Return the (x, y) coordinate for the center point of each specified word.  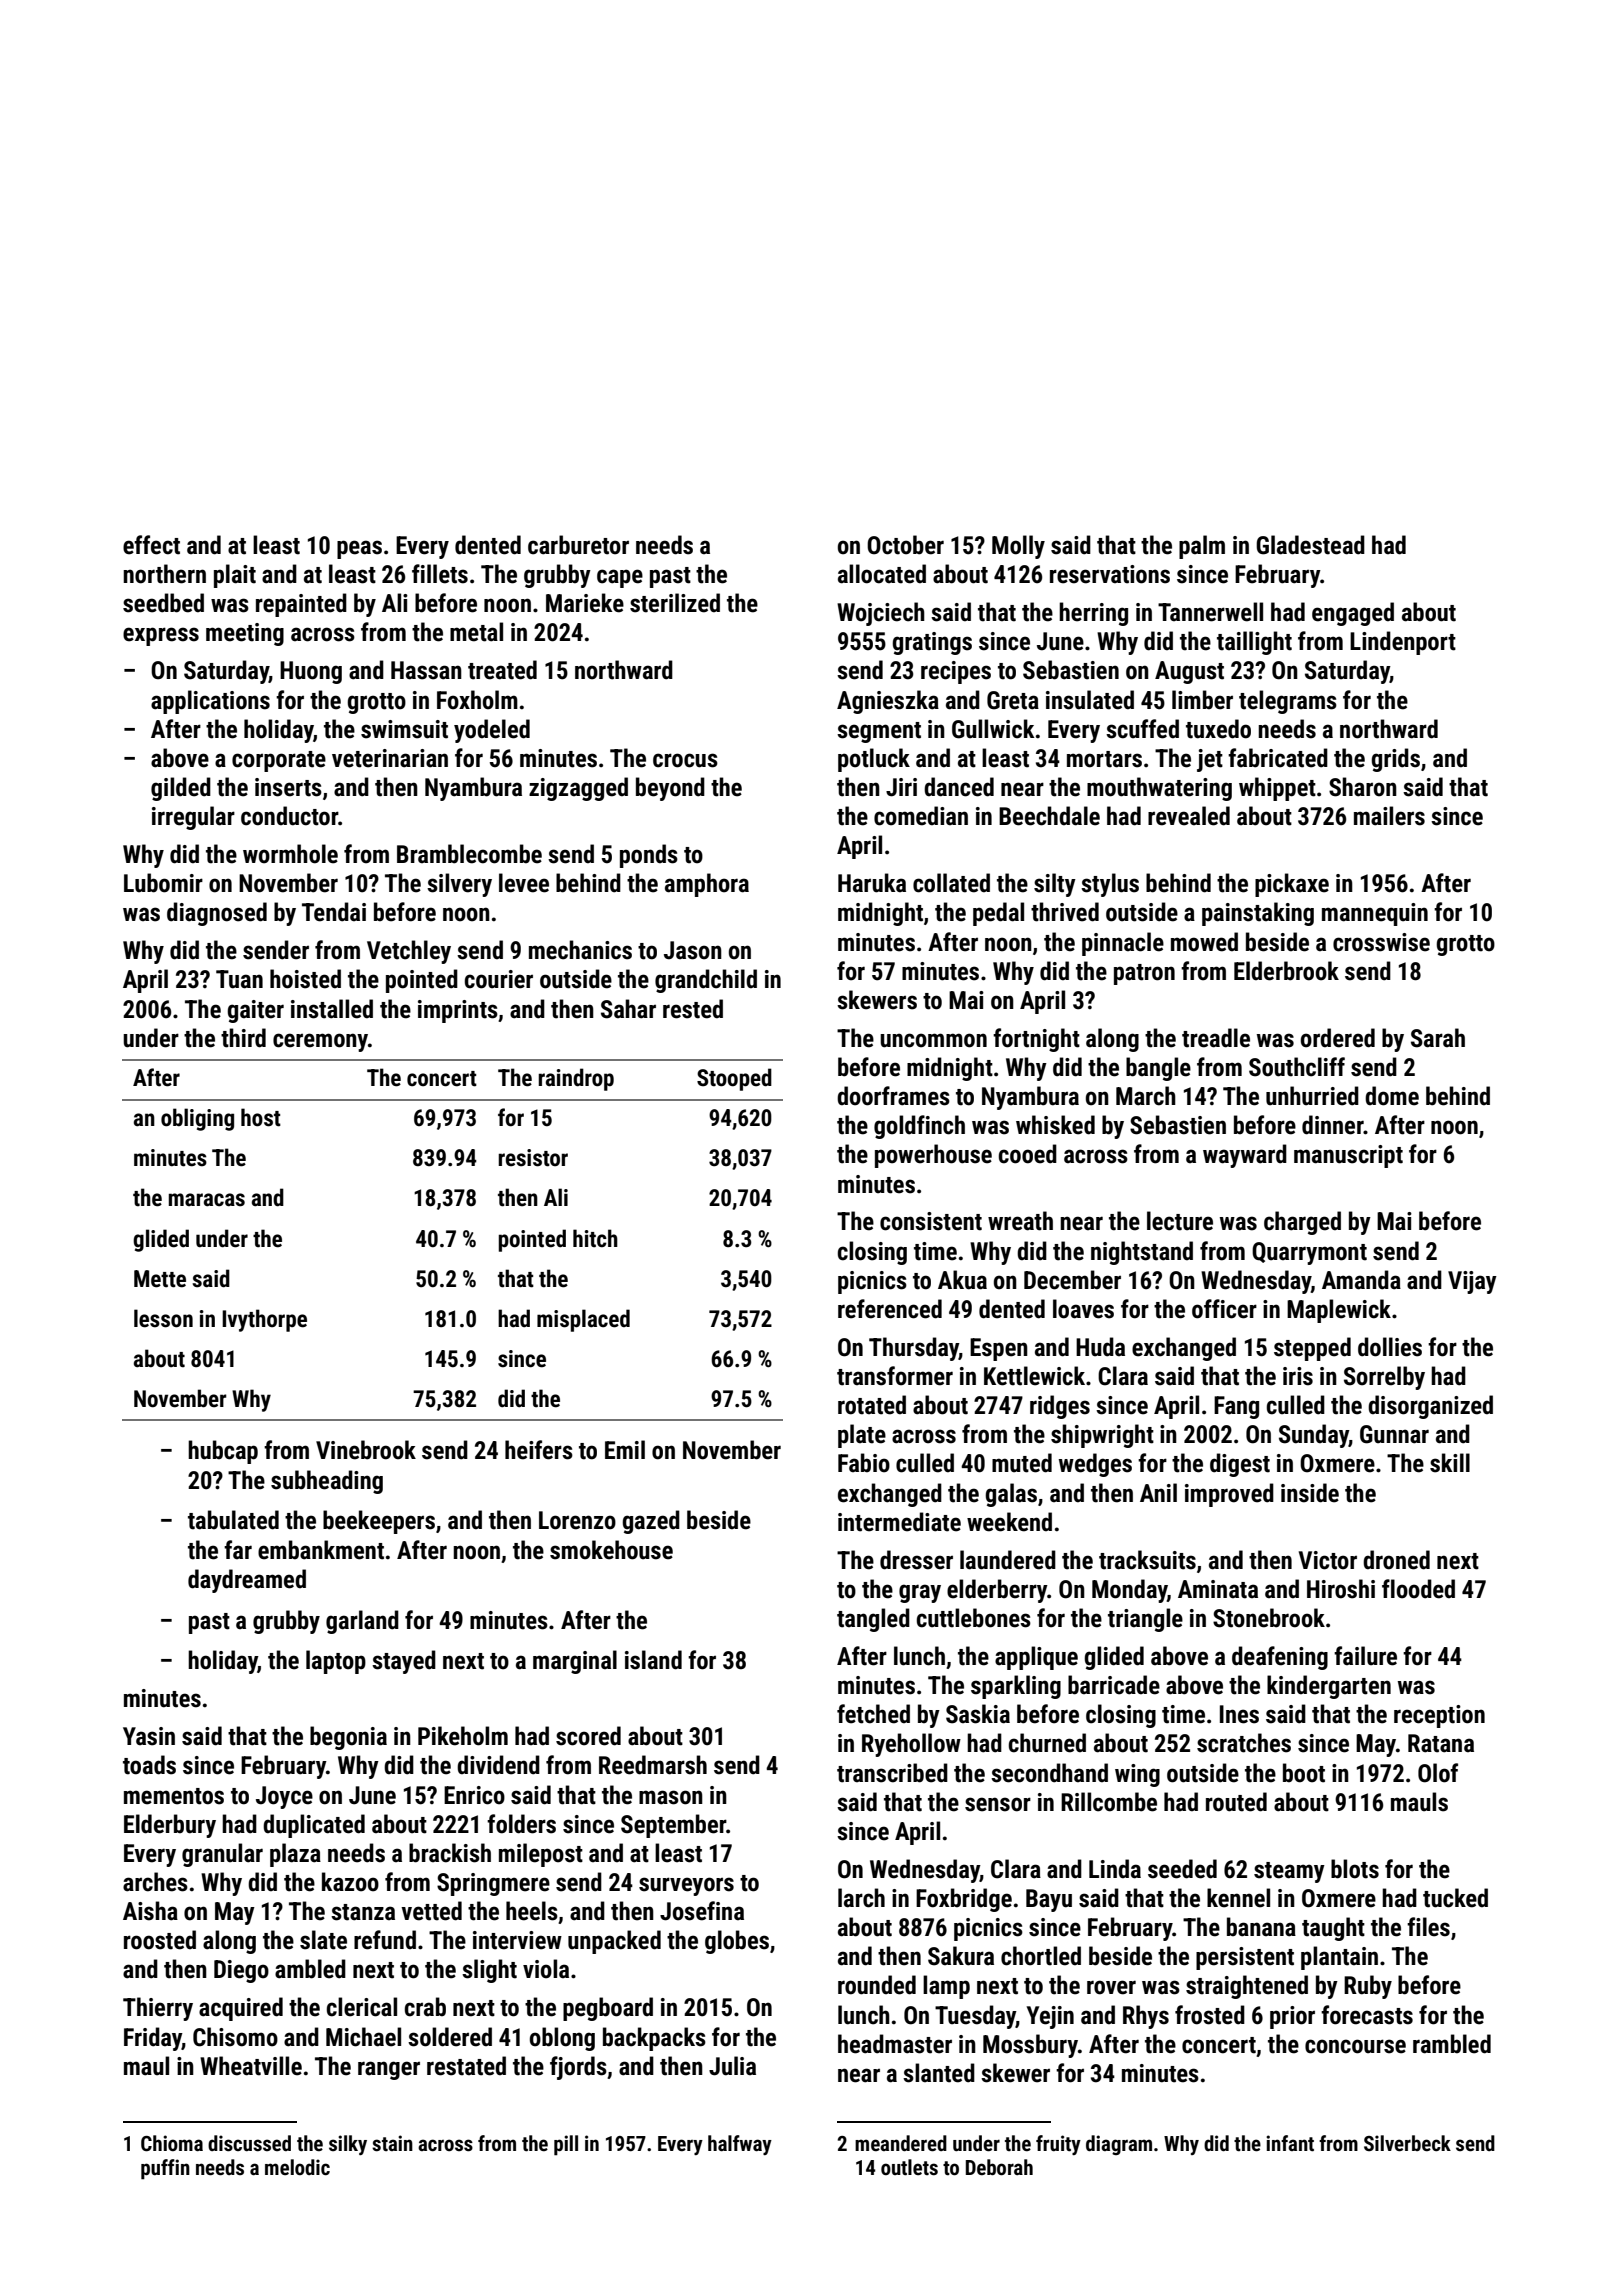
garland (362, 1622)
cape (620, 578)
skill (1450, 1463)
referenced (890, 1309)
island (653, 1660)
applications (210, 702)
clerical (362, 2007)
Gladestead (1310, 545)
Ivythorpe (264, 1320)
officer (1224, 1309)
